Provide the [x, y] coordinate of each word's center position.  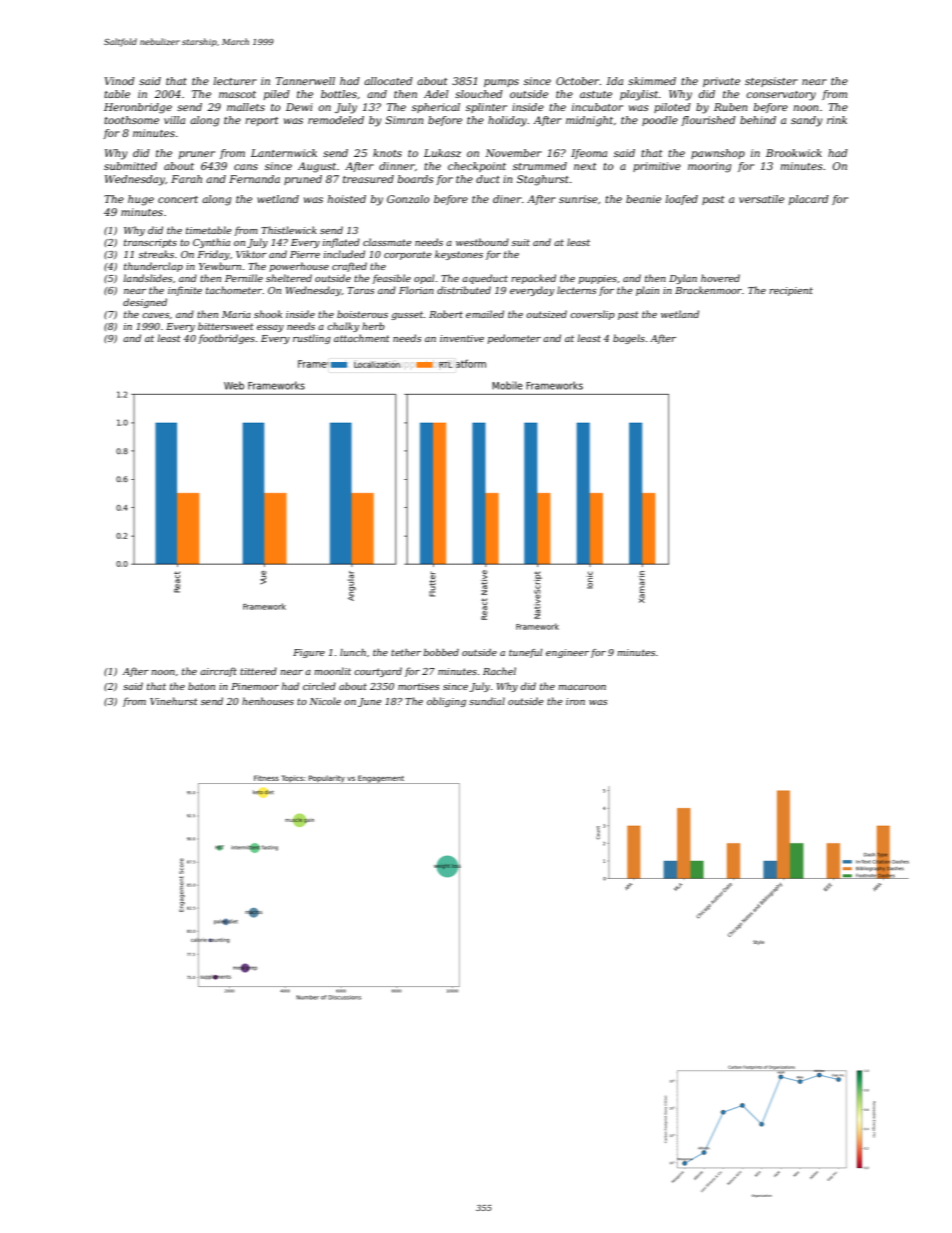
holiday [507, 121]
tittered [258, 671]
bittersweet [226, 326]
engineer [567, 653]
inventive [462, 338]
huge [141, 200]
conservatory [781, 96]
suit [521, 242]
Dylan [683, 279]
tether [406, 652]
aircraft [218, 672]
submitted [130, 166]
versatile [761, 199]
